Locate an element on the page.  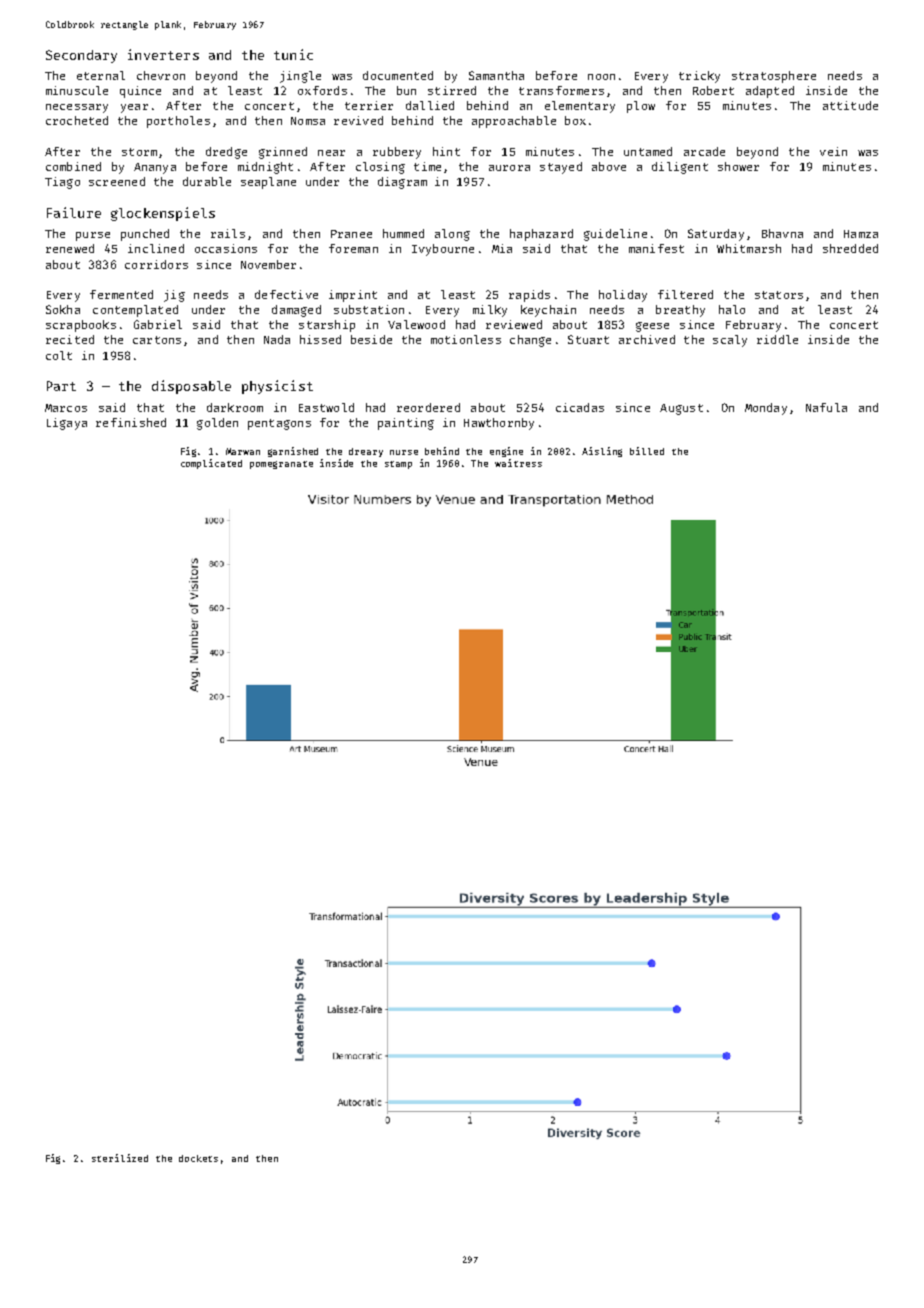
complicated is located at coordinates (211, 464).
